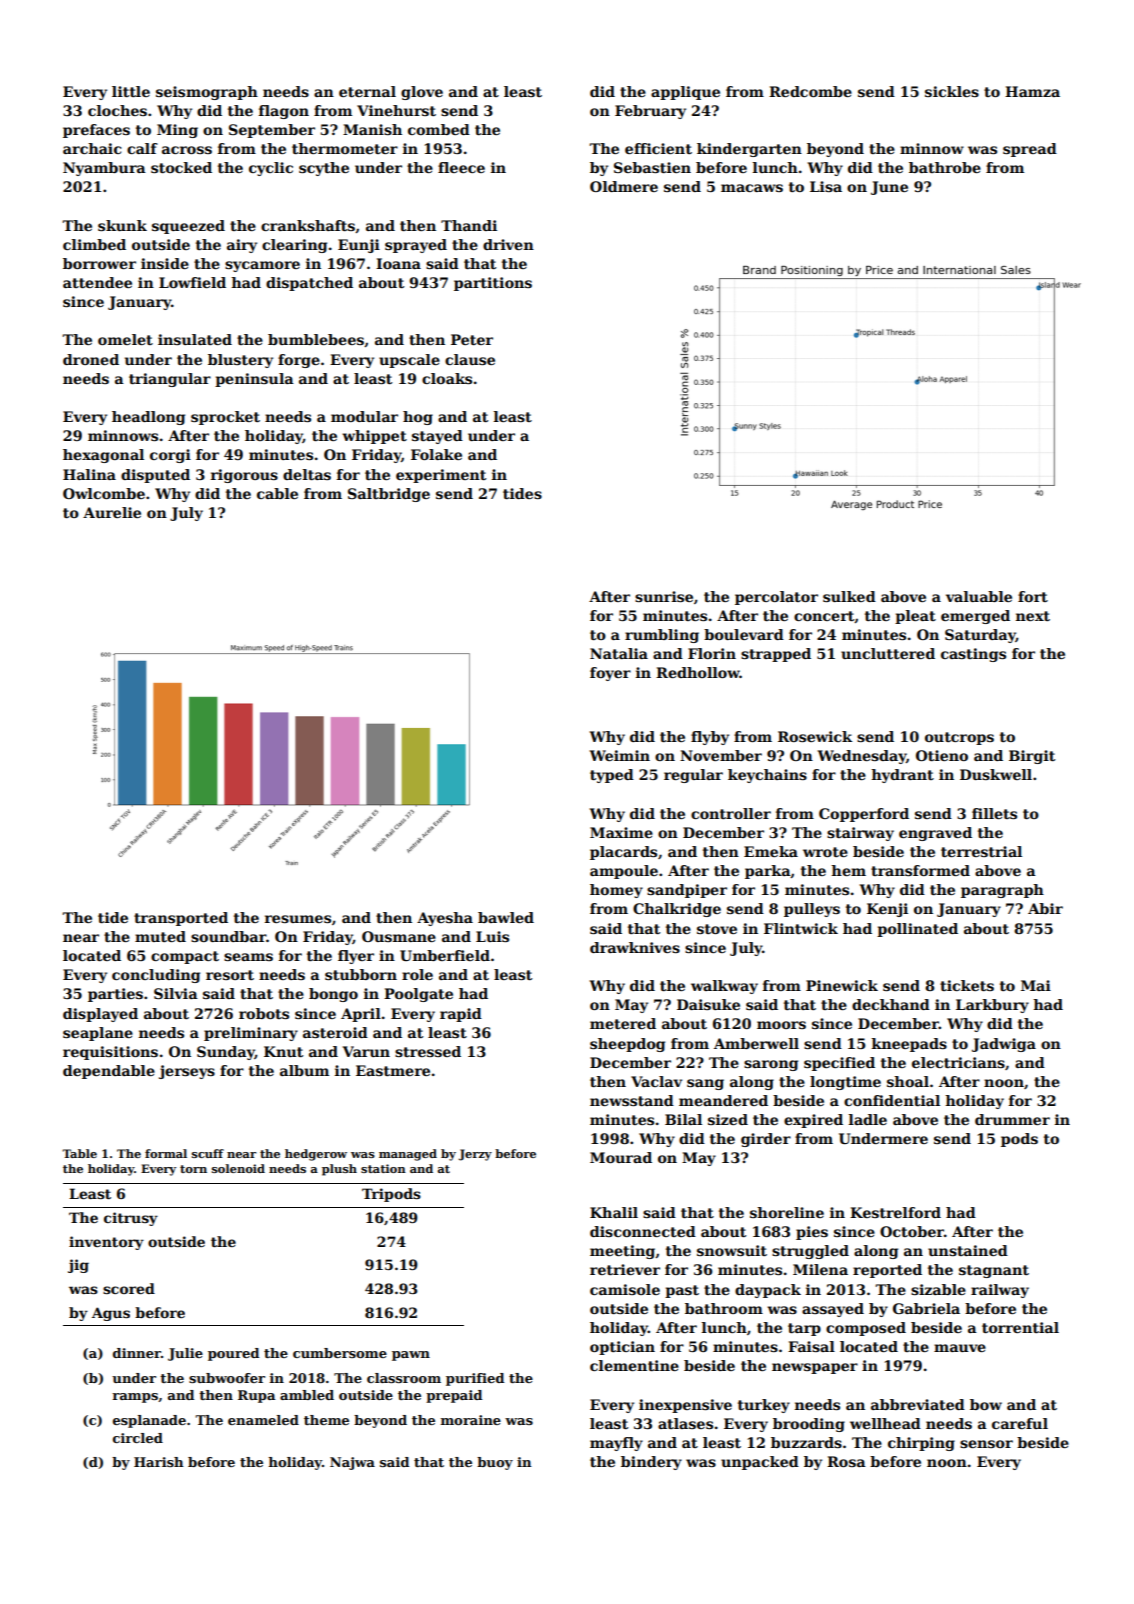  What do you see at coordinates (495, 1463) in the page?
I see `buoy` at bounding box center [495, 1463].
